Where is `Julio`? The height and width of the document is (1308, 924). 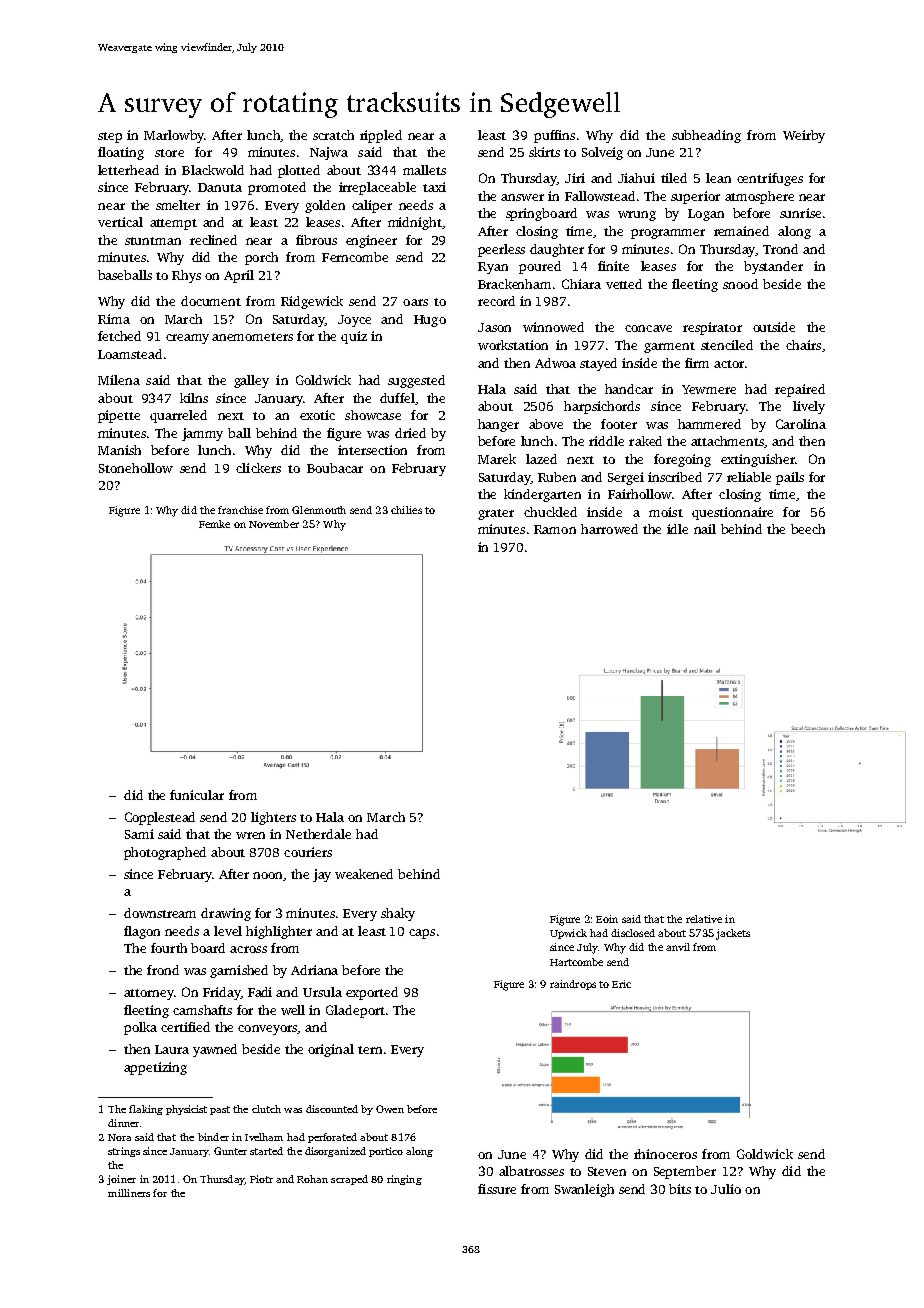 Julio is located at coordinates (726, 1189).
